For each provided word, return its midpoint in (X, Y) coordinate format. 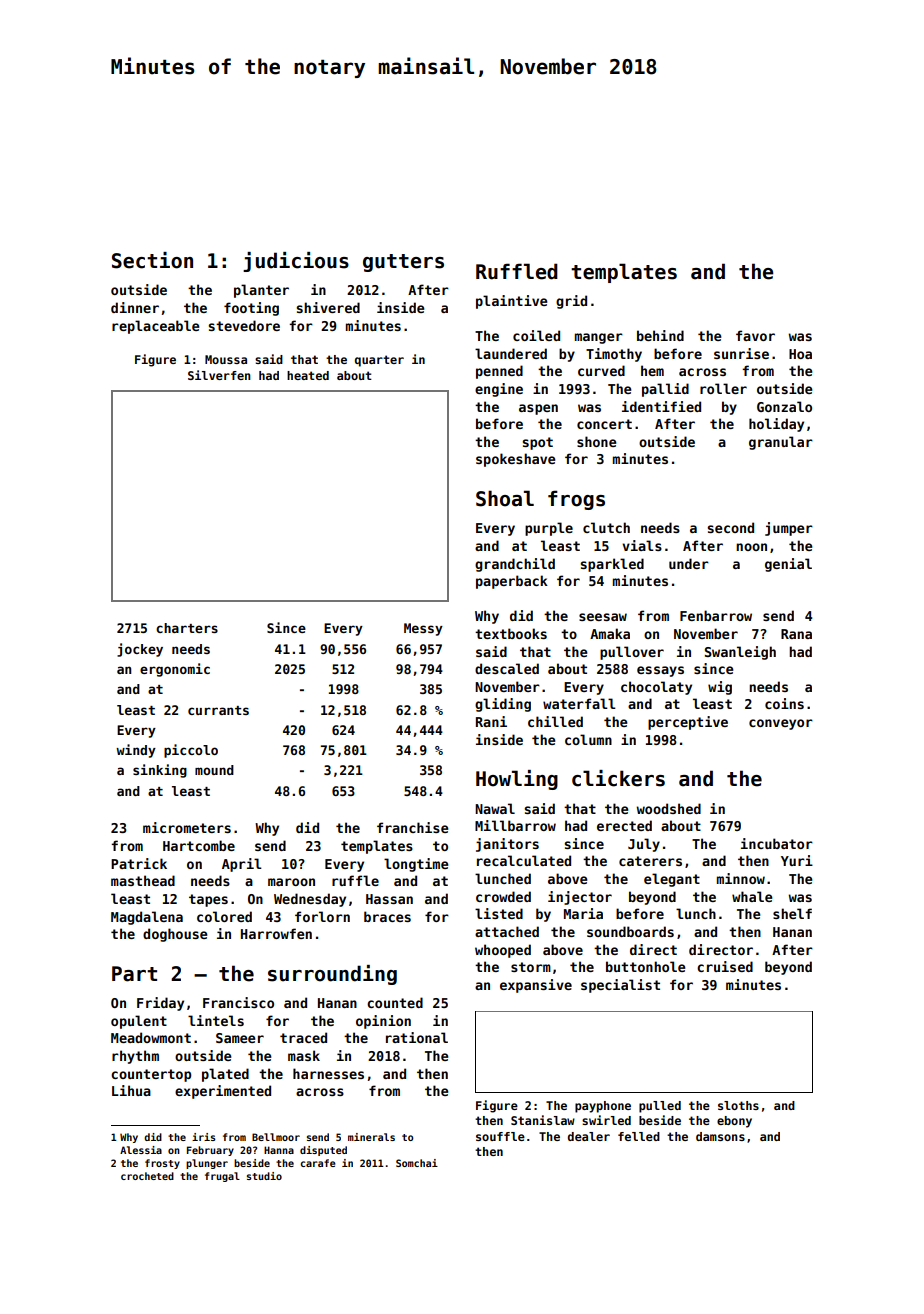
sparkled (612, 565)
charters (187, 628)
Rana (796, 634)
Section (152, 260)
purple (549, 529)
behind (660, 335)
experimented (223, 1092)
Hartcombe (199, 845)
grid (571, 302)
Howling (517, 780)
